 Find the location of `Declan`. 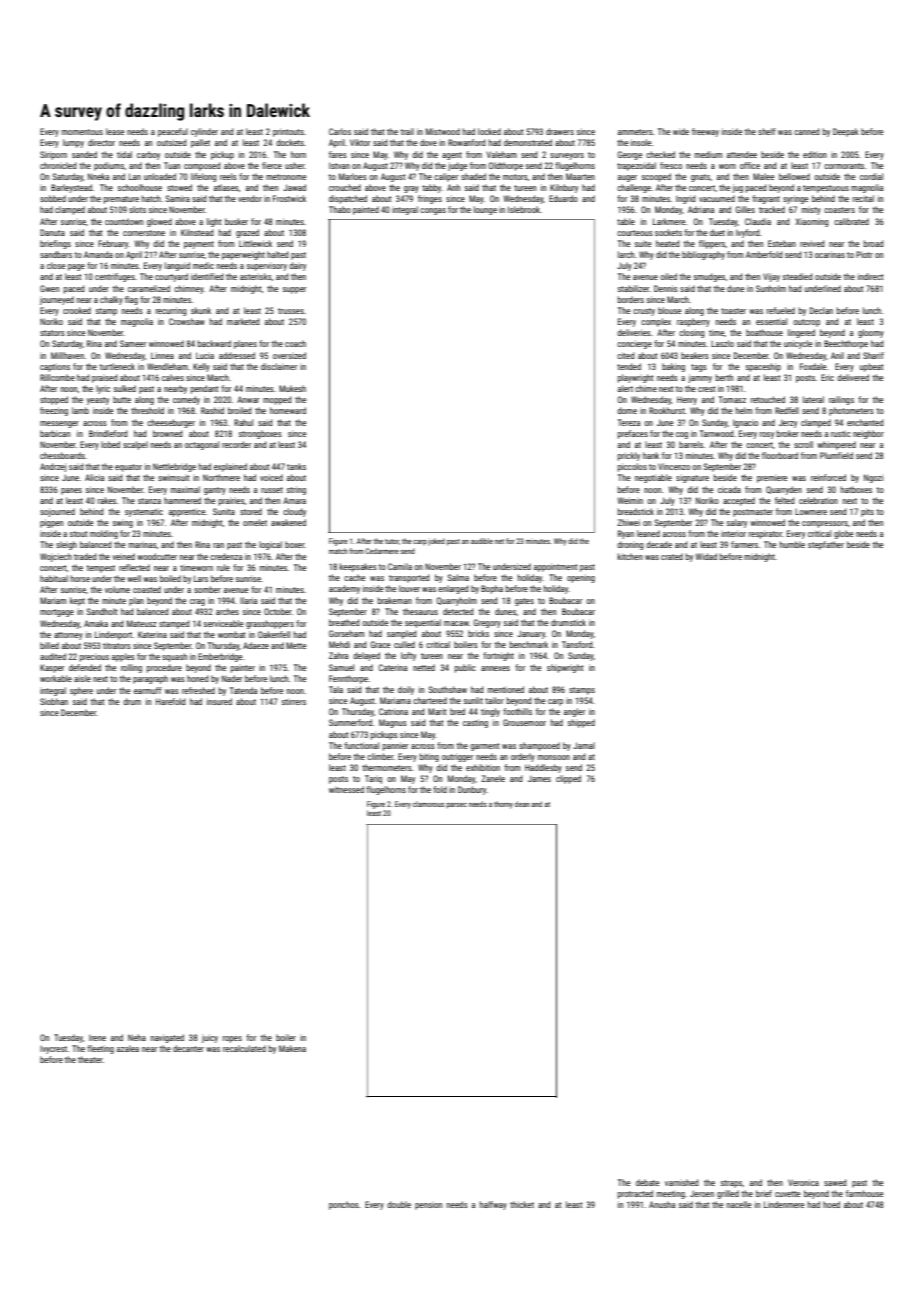

Declan is located at coordinates (821, 310).
